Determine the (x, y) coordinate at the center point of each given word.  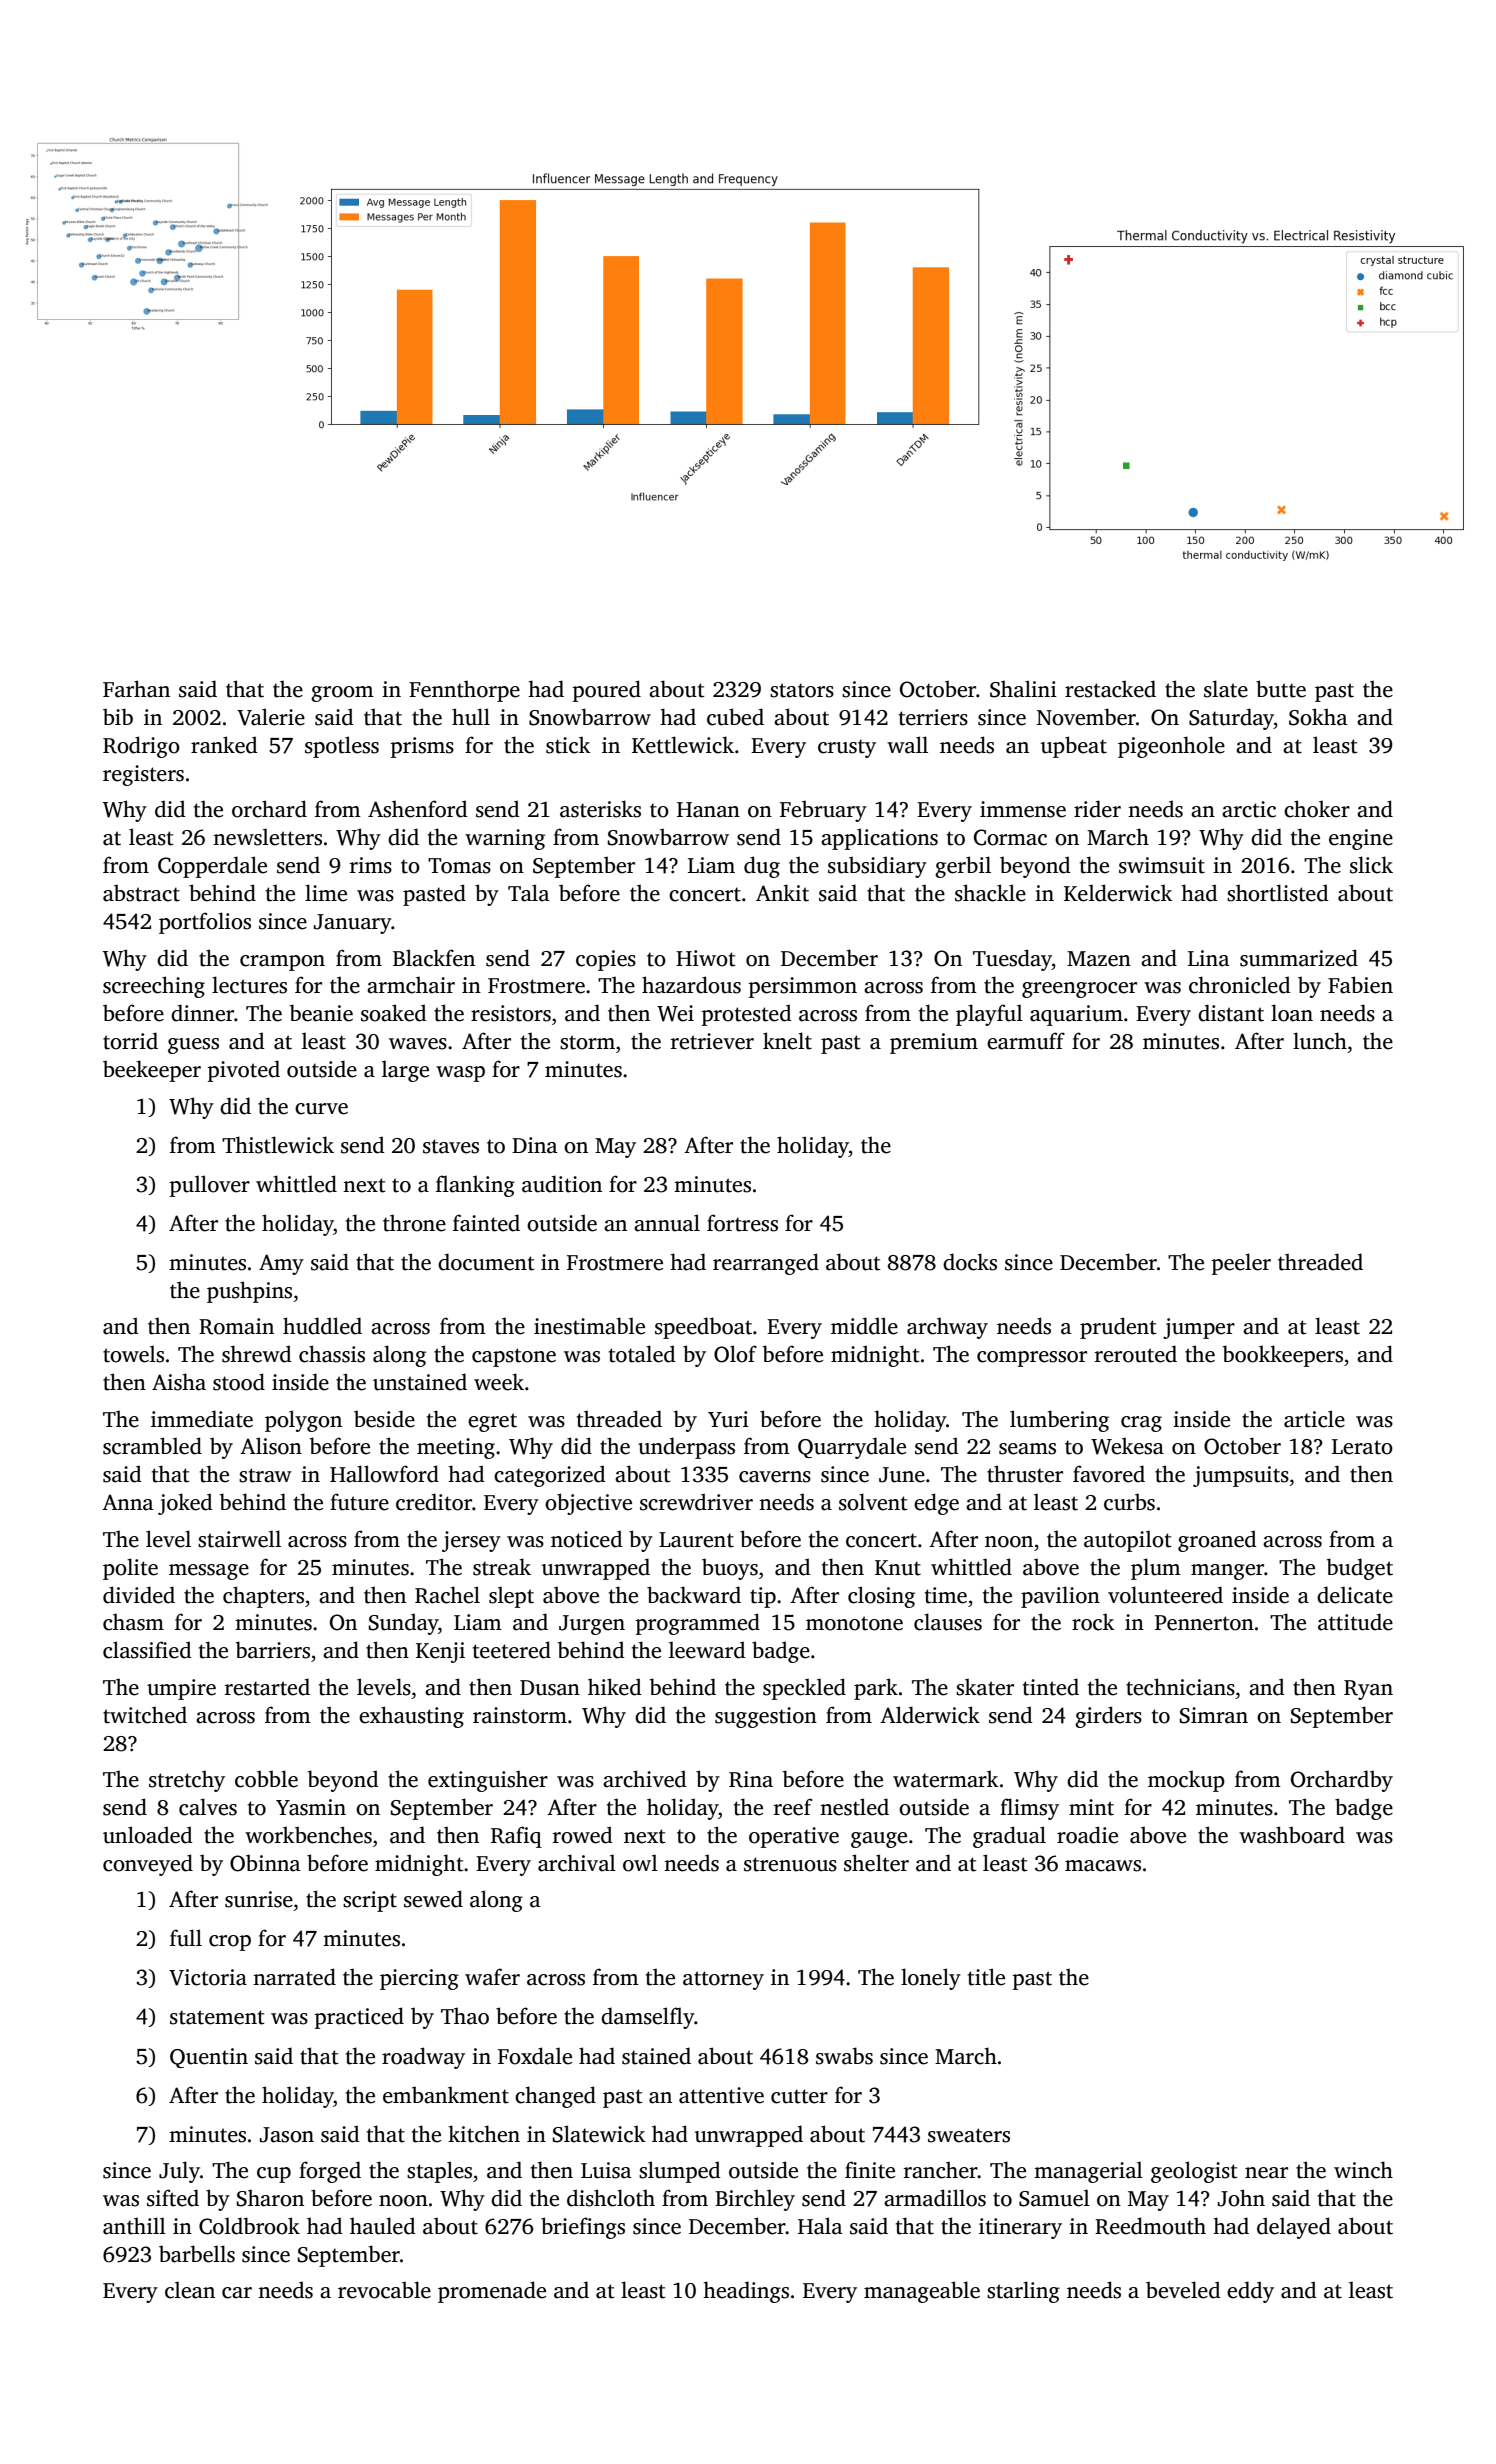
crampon (282, 963)
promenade (492, 2292)
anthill (134, 2226)
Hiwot (706, 958)
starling (1023, 2292)
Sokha (1318, 717)
